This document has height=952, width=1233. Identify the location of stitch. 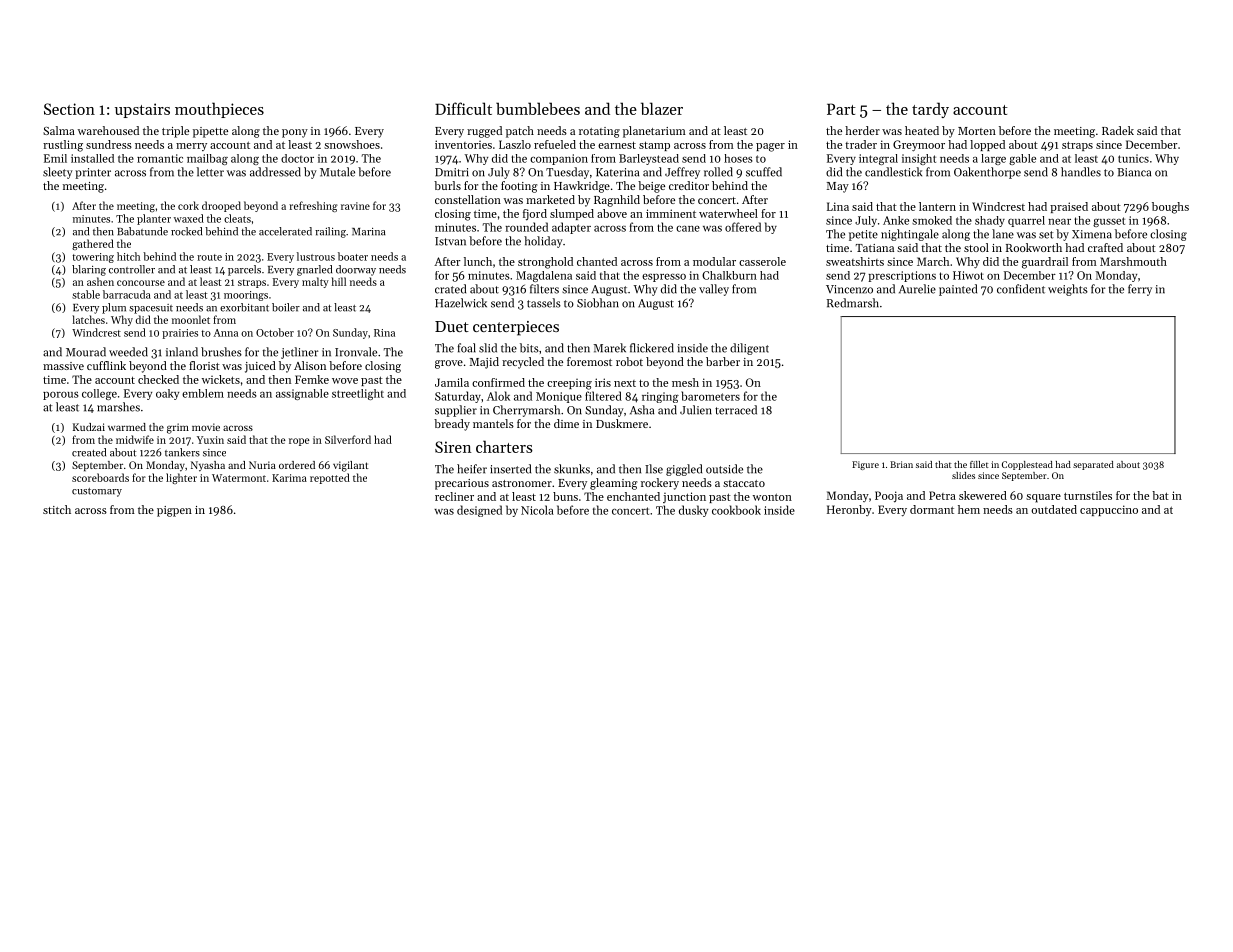
(57, 509).
